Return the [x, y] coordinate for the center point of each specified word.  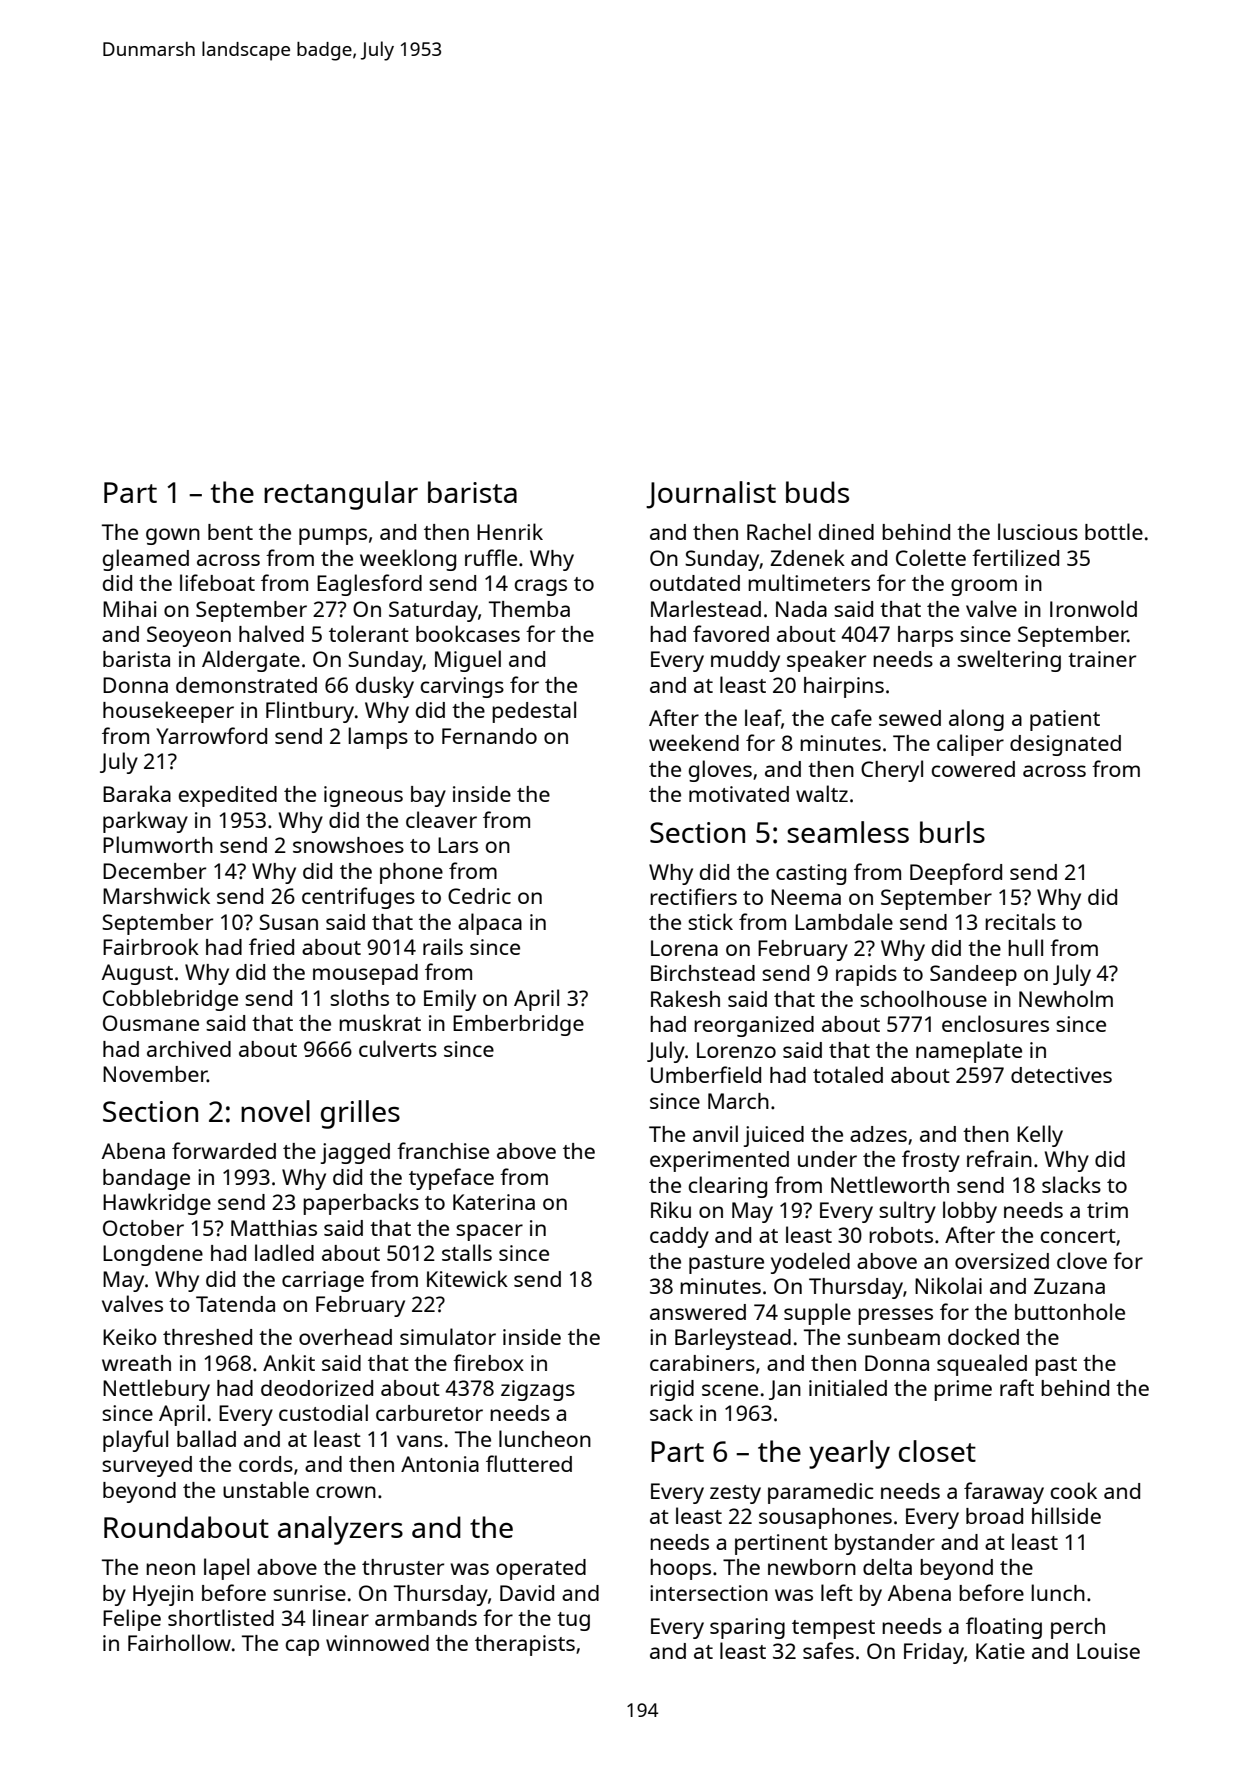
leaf [763, 717]
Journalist [711, 495]
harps [925, 636]
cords [266, 1464]
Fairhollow [179, 1642]
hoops [680, 1569]
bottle [1114, 531]
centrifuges [358, 898]
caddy [679, 1237]
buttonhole [1070, 1311]
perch [1078, 1628]
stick [710, 921]
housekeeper [168, 712]
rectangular [341, 495]
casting [811, 874]
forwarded [224, 1150]
